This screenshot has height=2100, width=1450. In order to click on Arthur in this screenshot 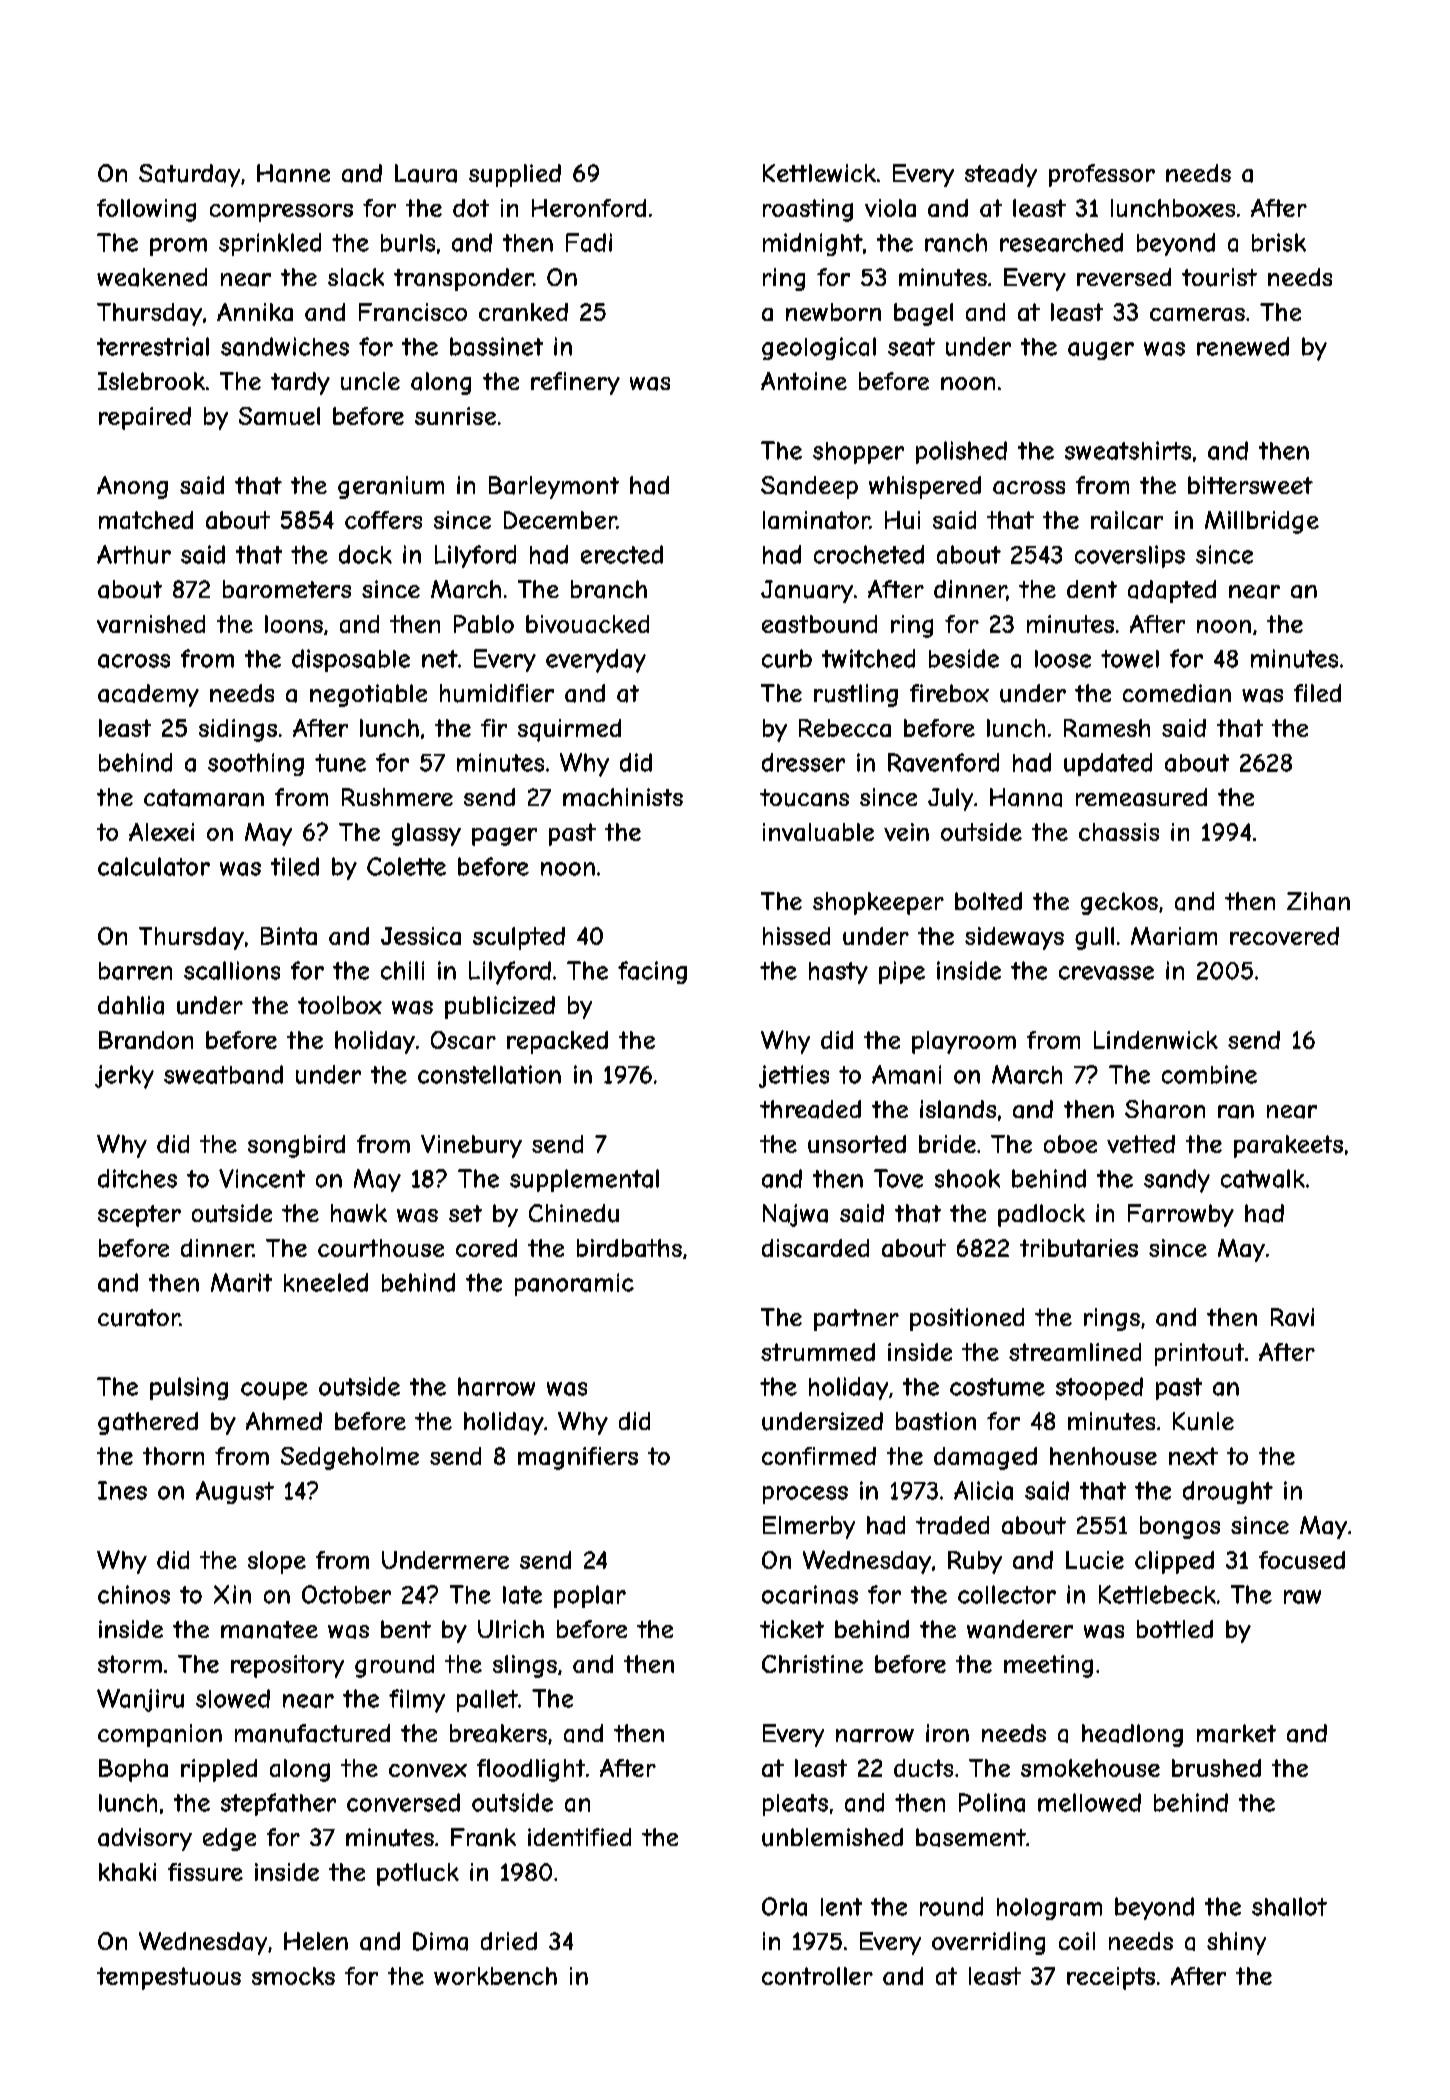, I will do `click(134, 554)`.
